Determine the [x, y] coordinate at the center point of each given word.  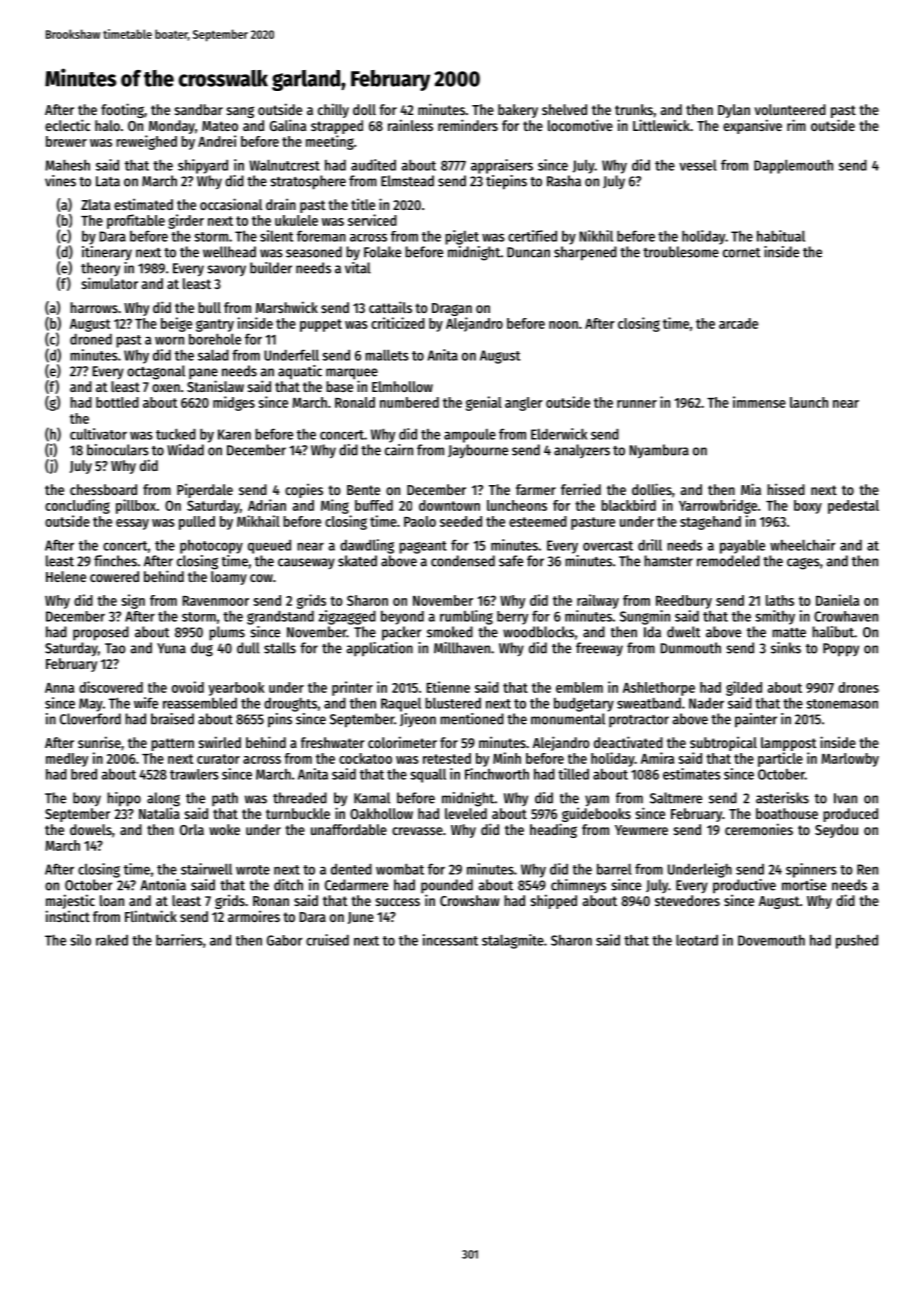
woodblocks [538, 632]
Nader [706, 703]
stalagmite [513, 941]
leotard [697, 940]
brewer [66, 141]
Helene [66, 576]
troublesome [681, 252]
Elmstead [407, 181]
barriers [179, 940]
